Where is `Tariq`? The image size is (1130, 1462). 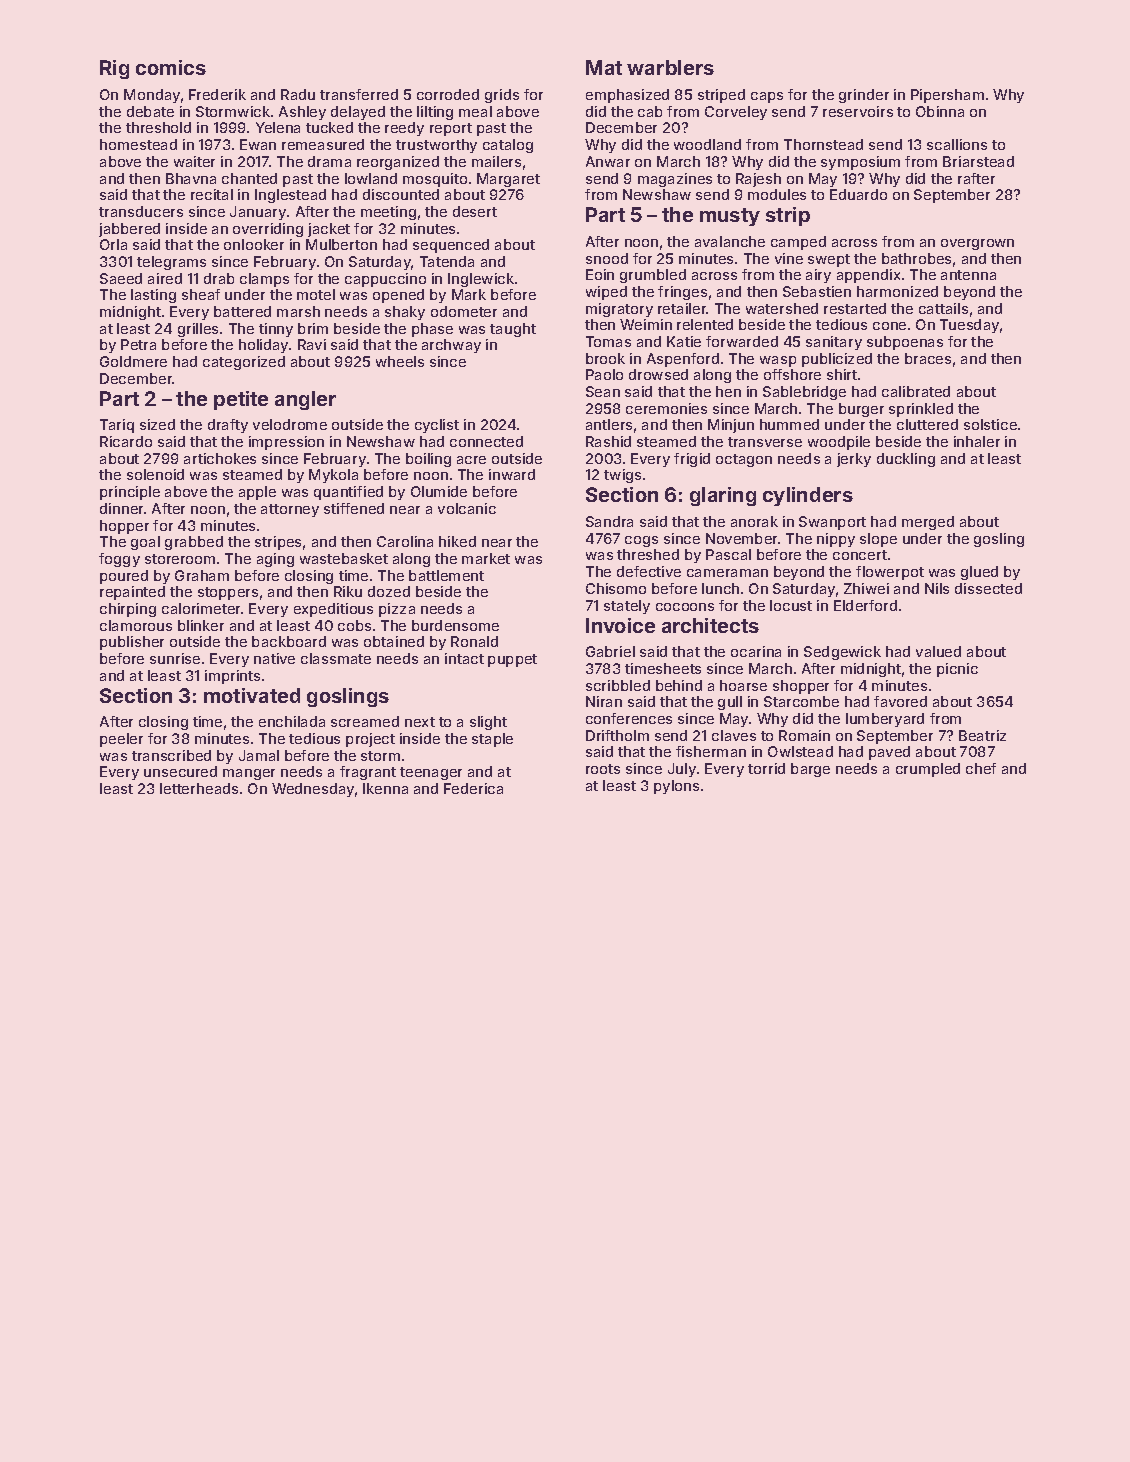 Tariq is located at coordinates (117, 426).
